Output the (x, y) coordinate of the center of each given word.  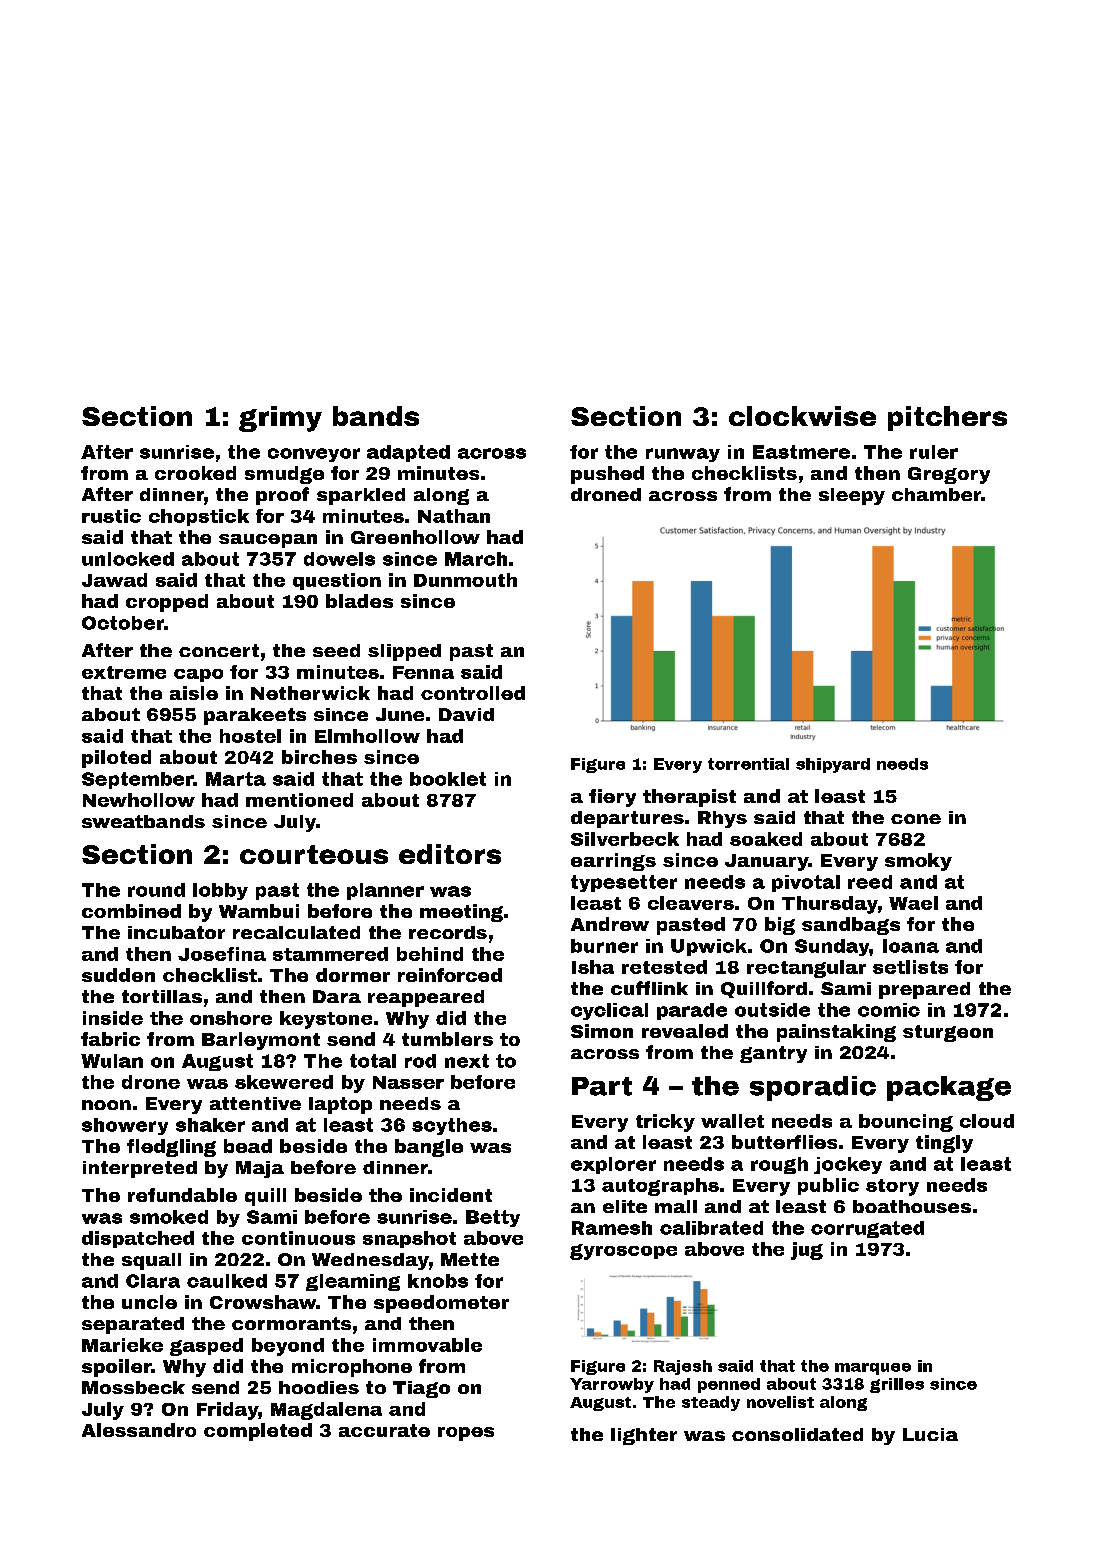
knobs (438, 1281)
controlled (473, 693)
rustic (111, 516)
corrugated (867, 1229)
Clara (153, 1281)
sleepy (852, 496)
